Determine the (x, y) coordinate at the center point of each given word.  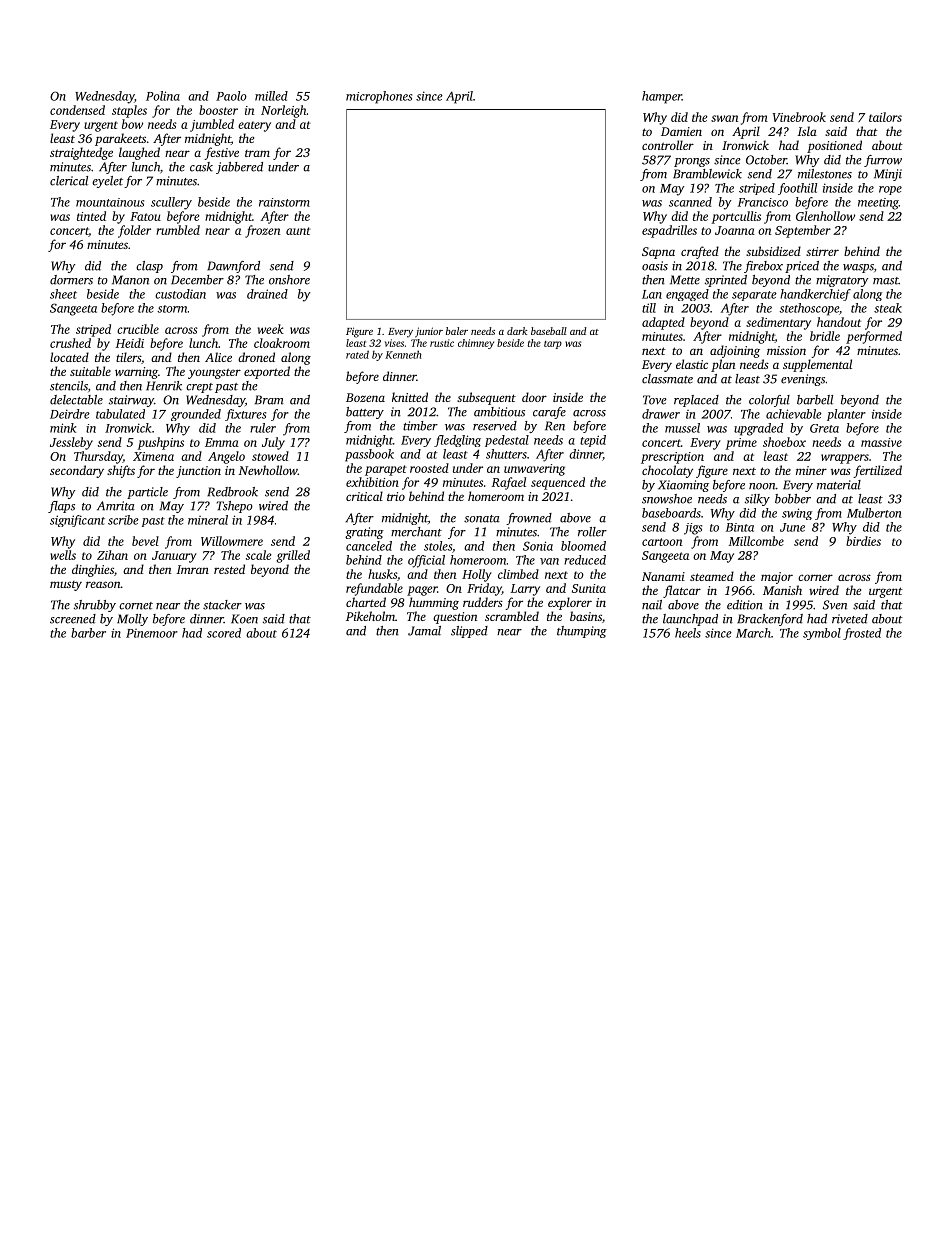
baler (457, 331)
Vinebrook (799, 117)
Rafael (509, 483)
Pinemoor (152, 633)
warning (136, 373)
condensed (77, 110)
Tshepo (235, 507)
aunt (298, 231)
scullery (171, 203)
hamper (662, 97)
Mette (685, 280)
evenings (803, 380)
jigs (693, 529)
